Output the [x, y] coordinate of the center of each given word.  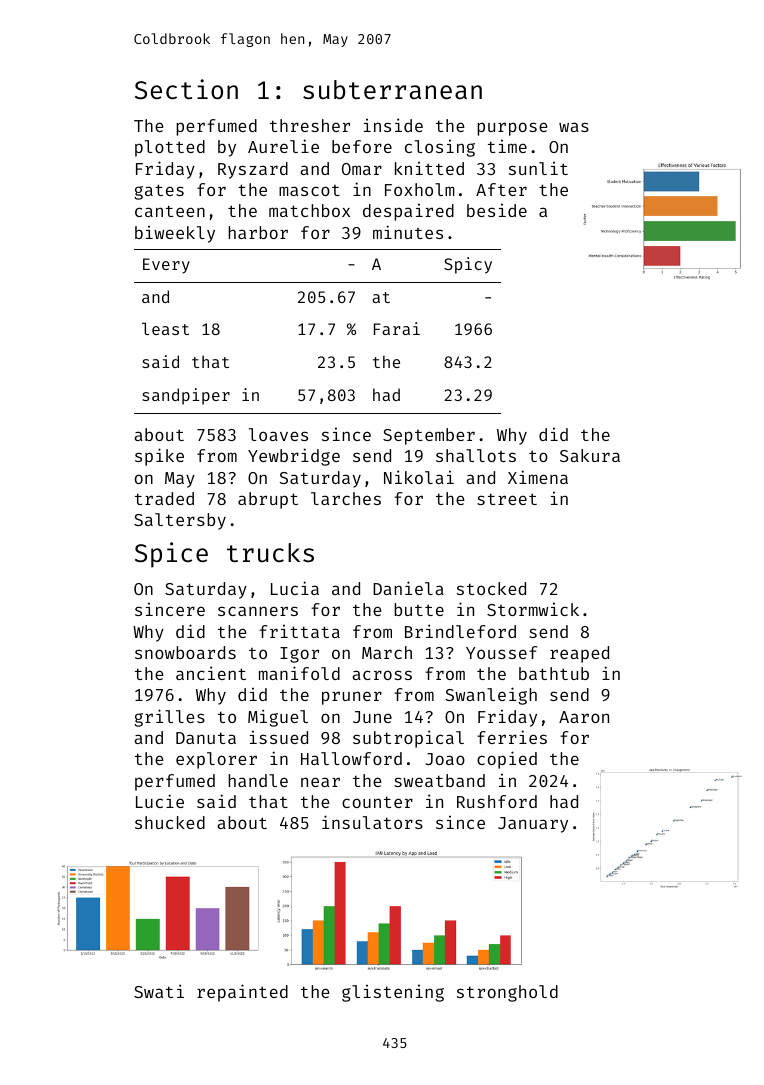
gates [159, 192]
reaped [579, 654]
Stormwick [533, 609]
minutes [408, 232]
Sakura [590, 455]
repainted [242, 993]
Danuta [206, 738]
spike [159, 457]
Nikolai [419, 477]
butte [419, 609]
